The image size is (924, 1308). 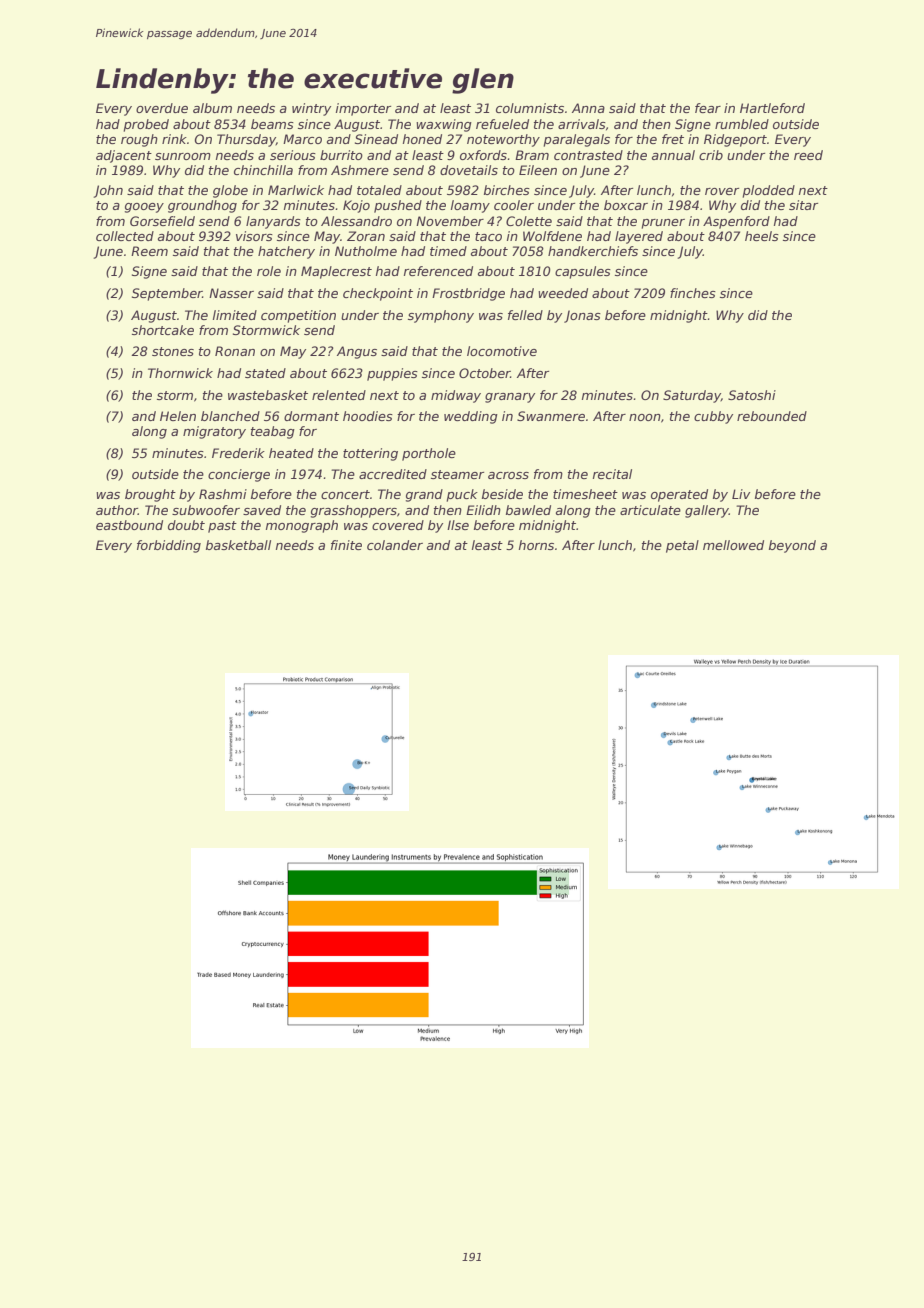 I want to click on fret, so click(x=673, y=139).
